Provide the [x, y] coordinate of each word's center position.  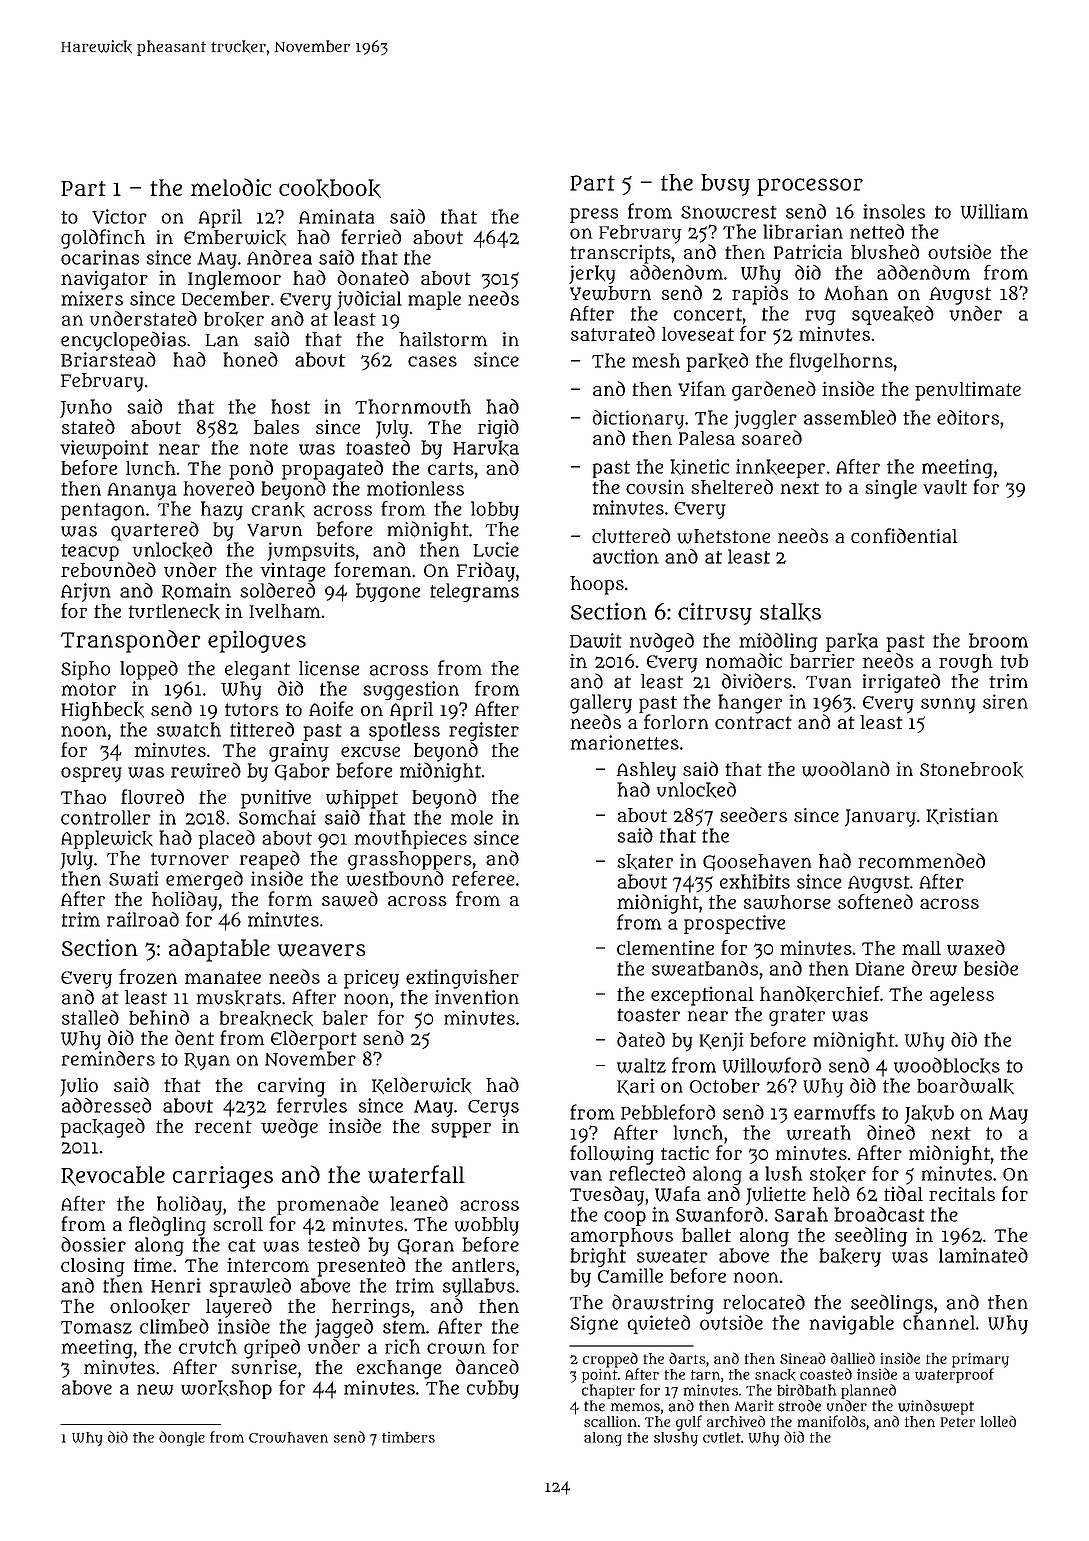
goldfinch [103, 239]
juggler [765, 419]
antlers [483, 1265]
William [994, 211]
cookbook [330, 188]
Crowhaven [288, 1437]
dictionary [638, 419]
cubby [493, 1389]
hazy [222, 511]
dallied [853, 1358]
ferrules [312, 1105]
